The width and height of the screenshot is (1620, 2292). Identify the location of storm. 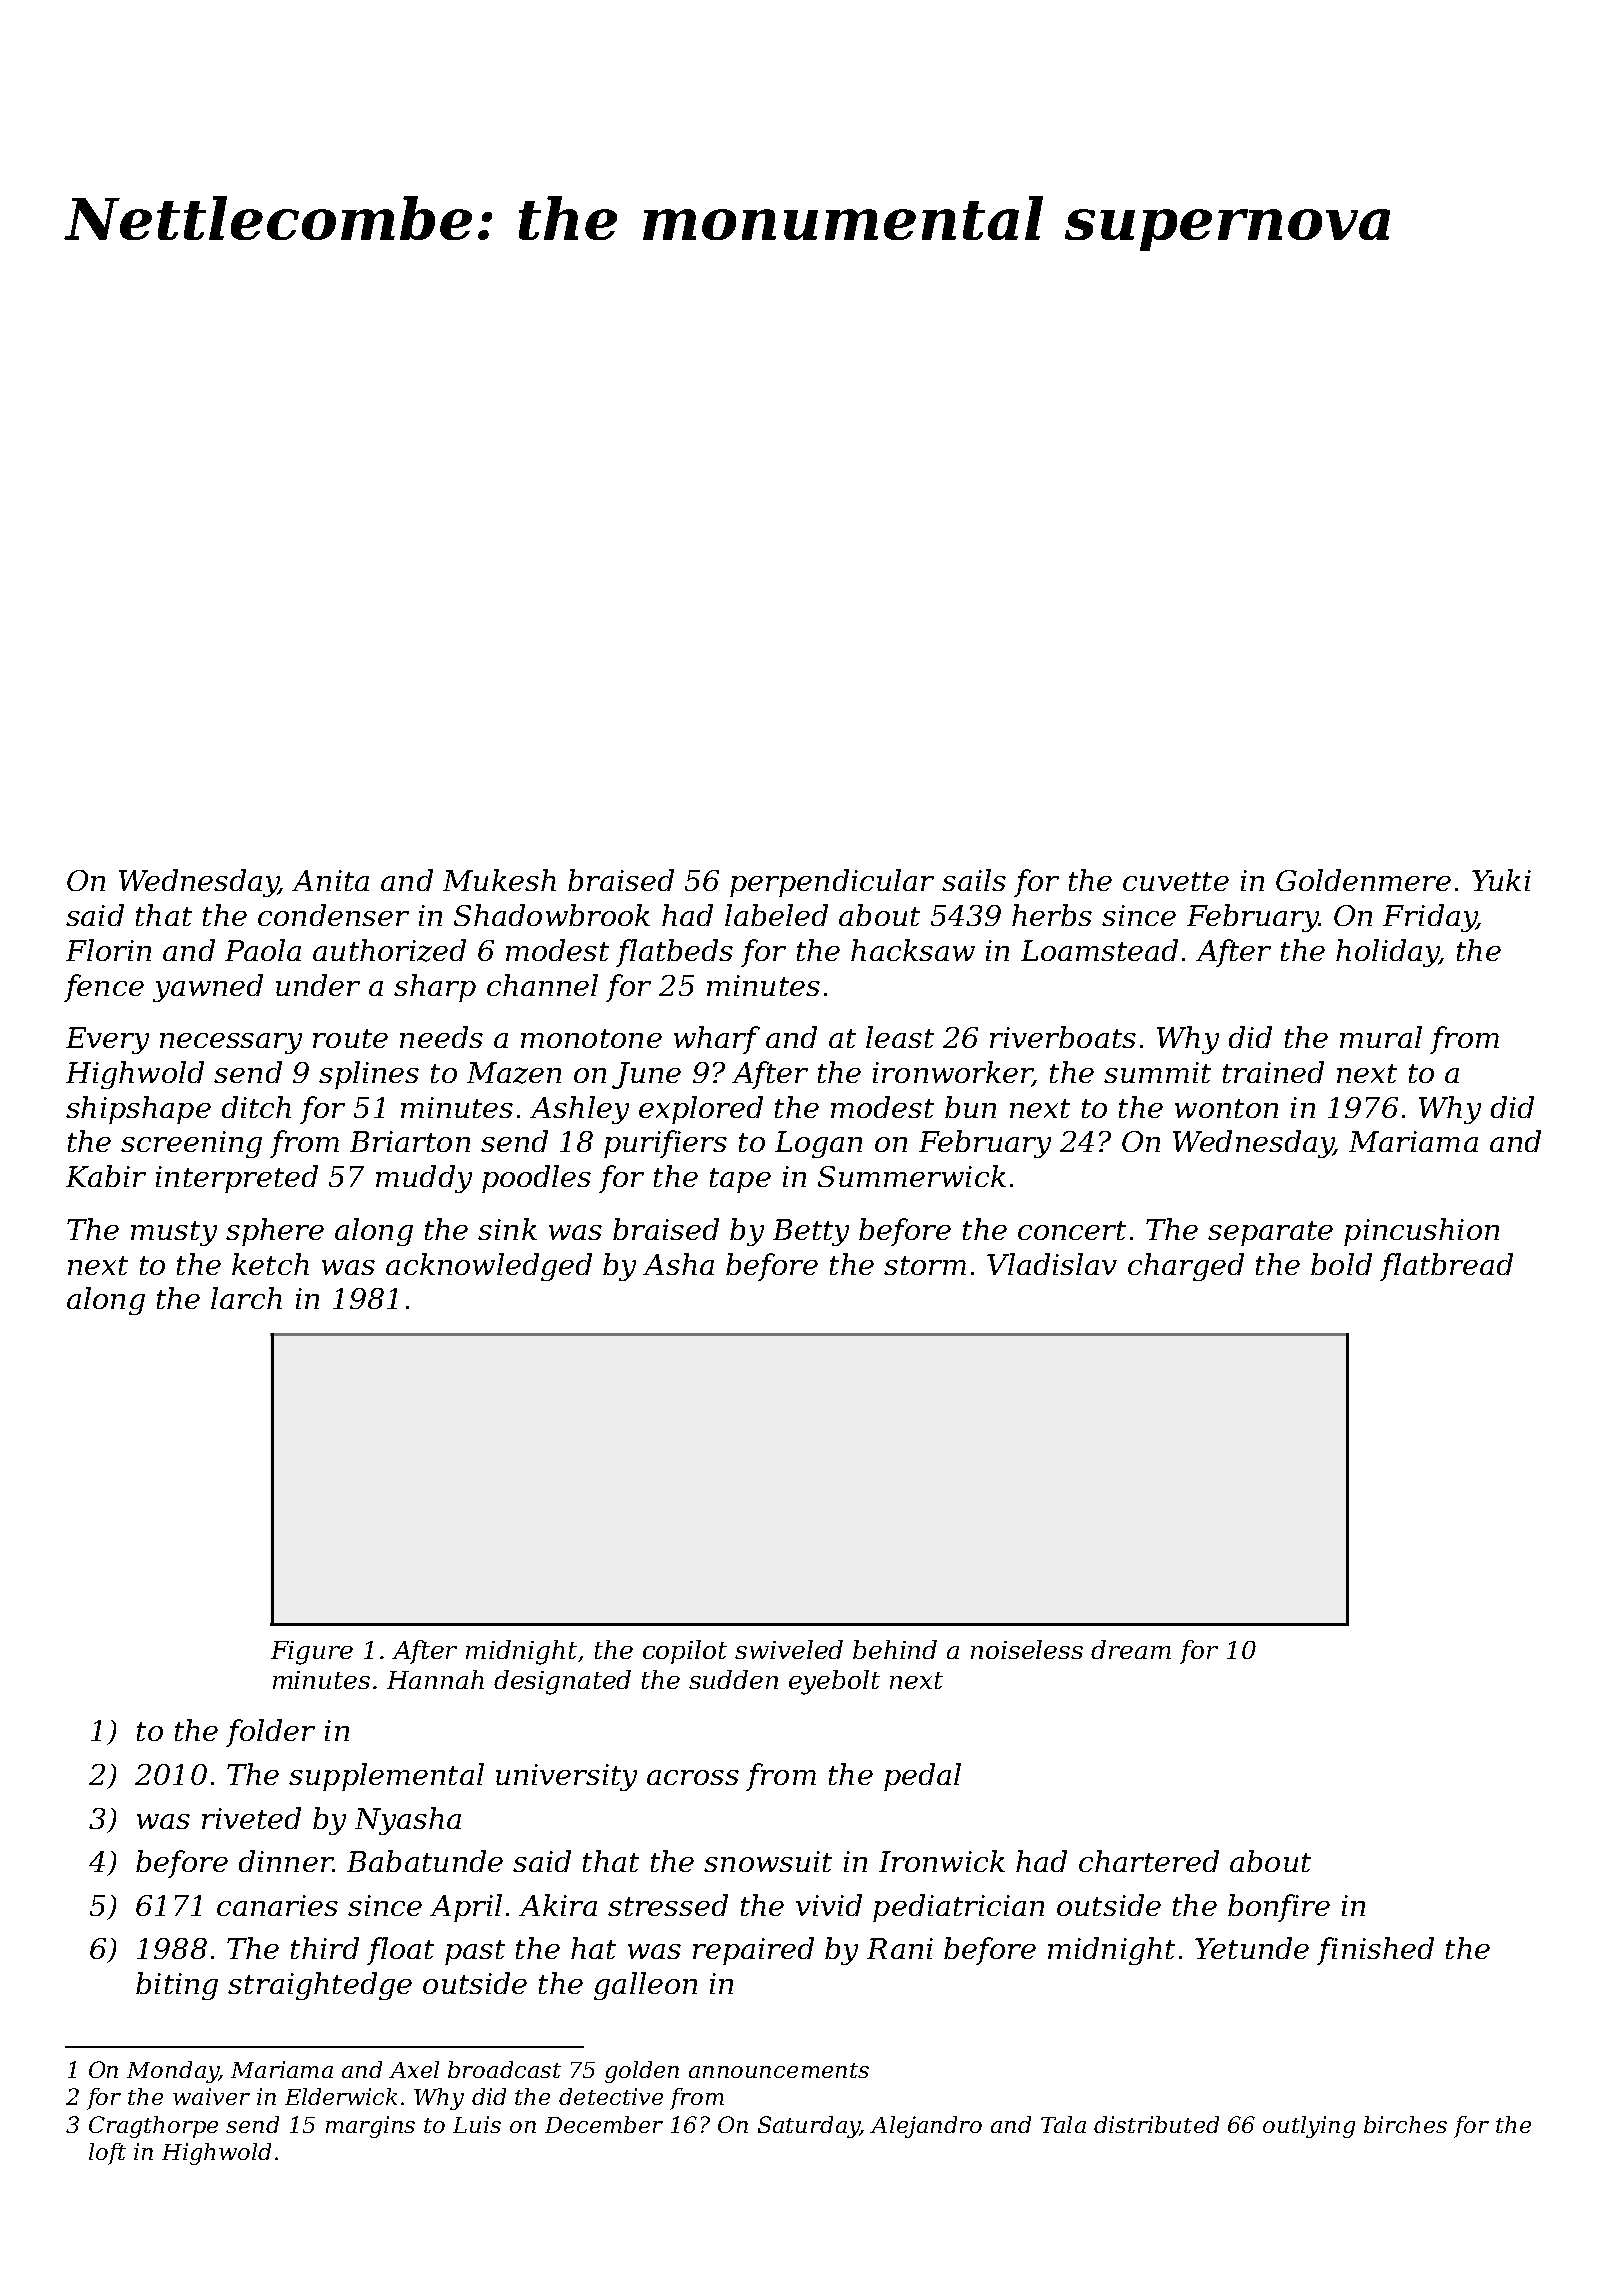
(925, 1265).
